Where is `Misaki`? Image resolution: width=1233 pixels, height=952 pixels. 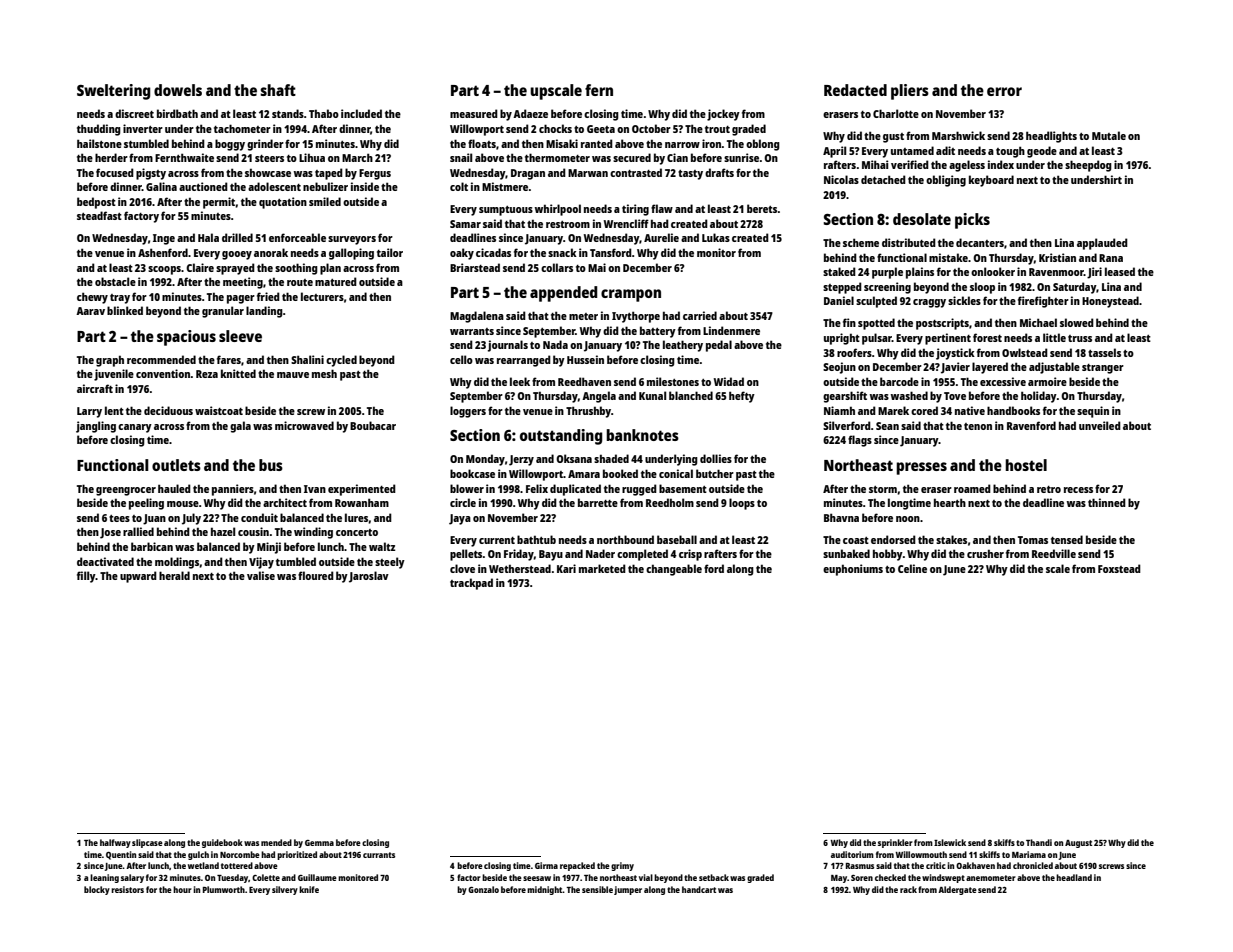 Misaki is located at coordinates (562, 143).
